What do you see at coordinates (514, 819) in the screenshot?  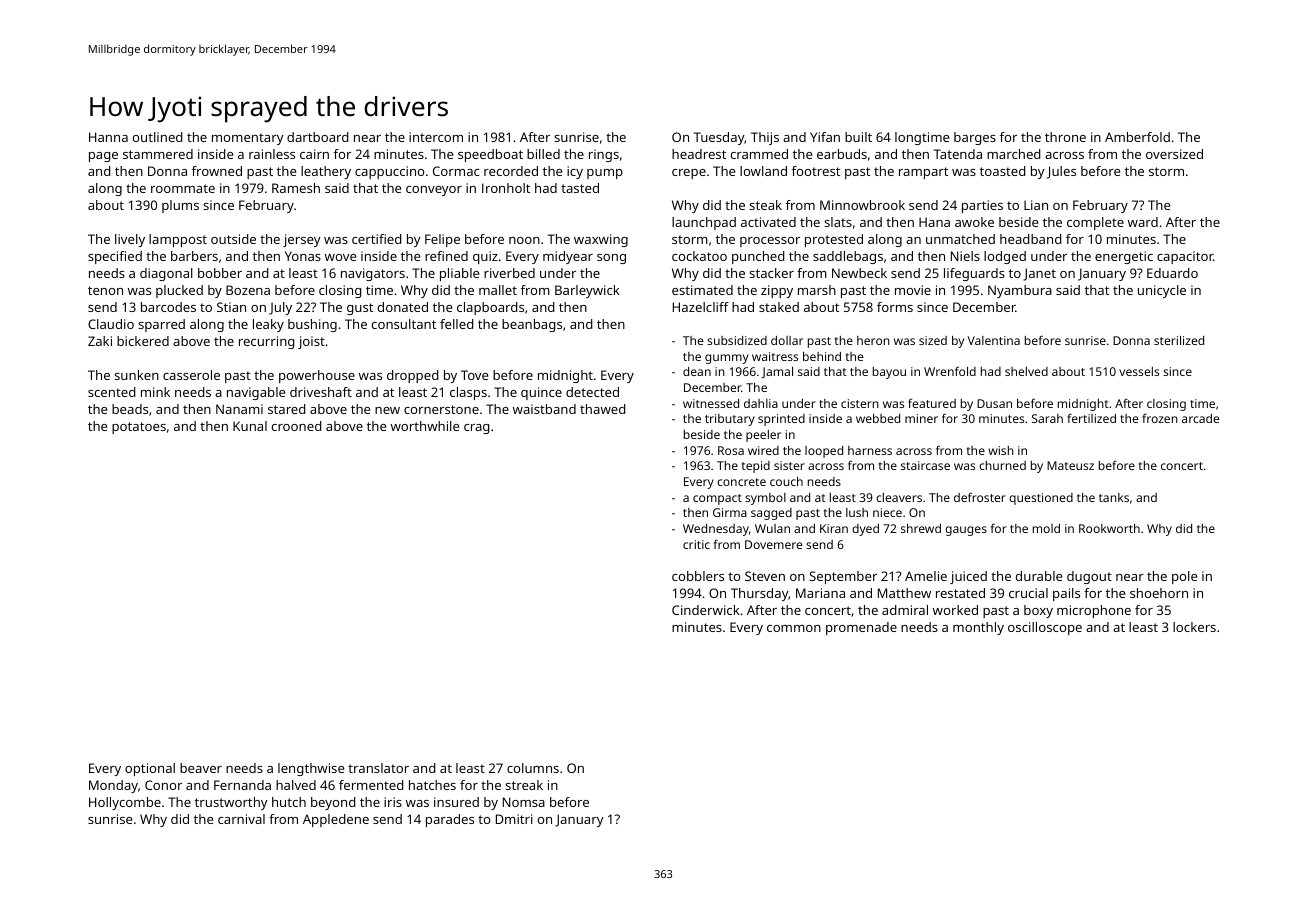 I see `Dmitri` at bounding box center [514, 819].
